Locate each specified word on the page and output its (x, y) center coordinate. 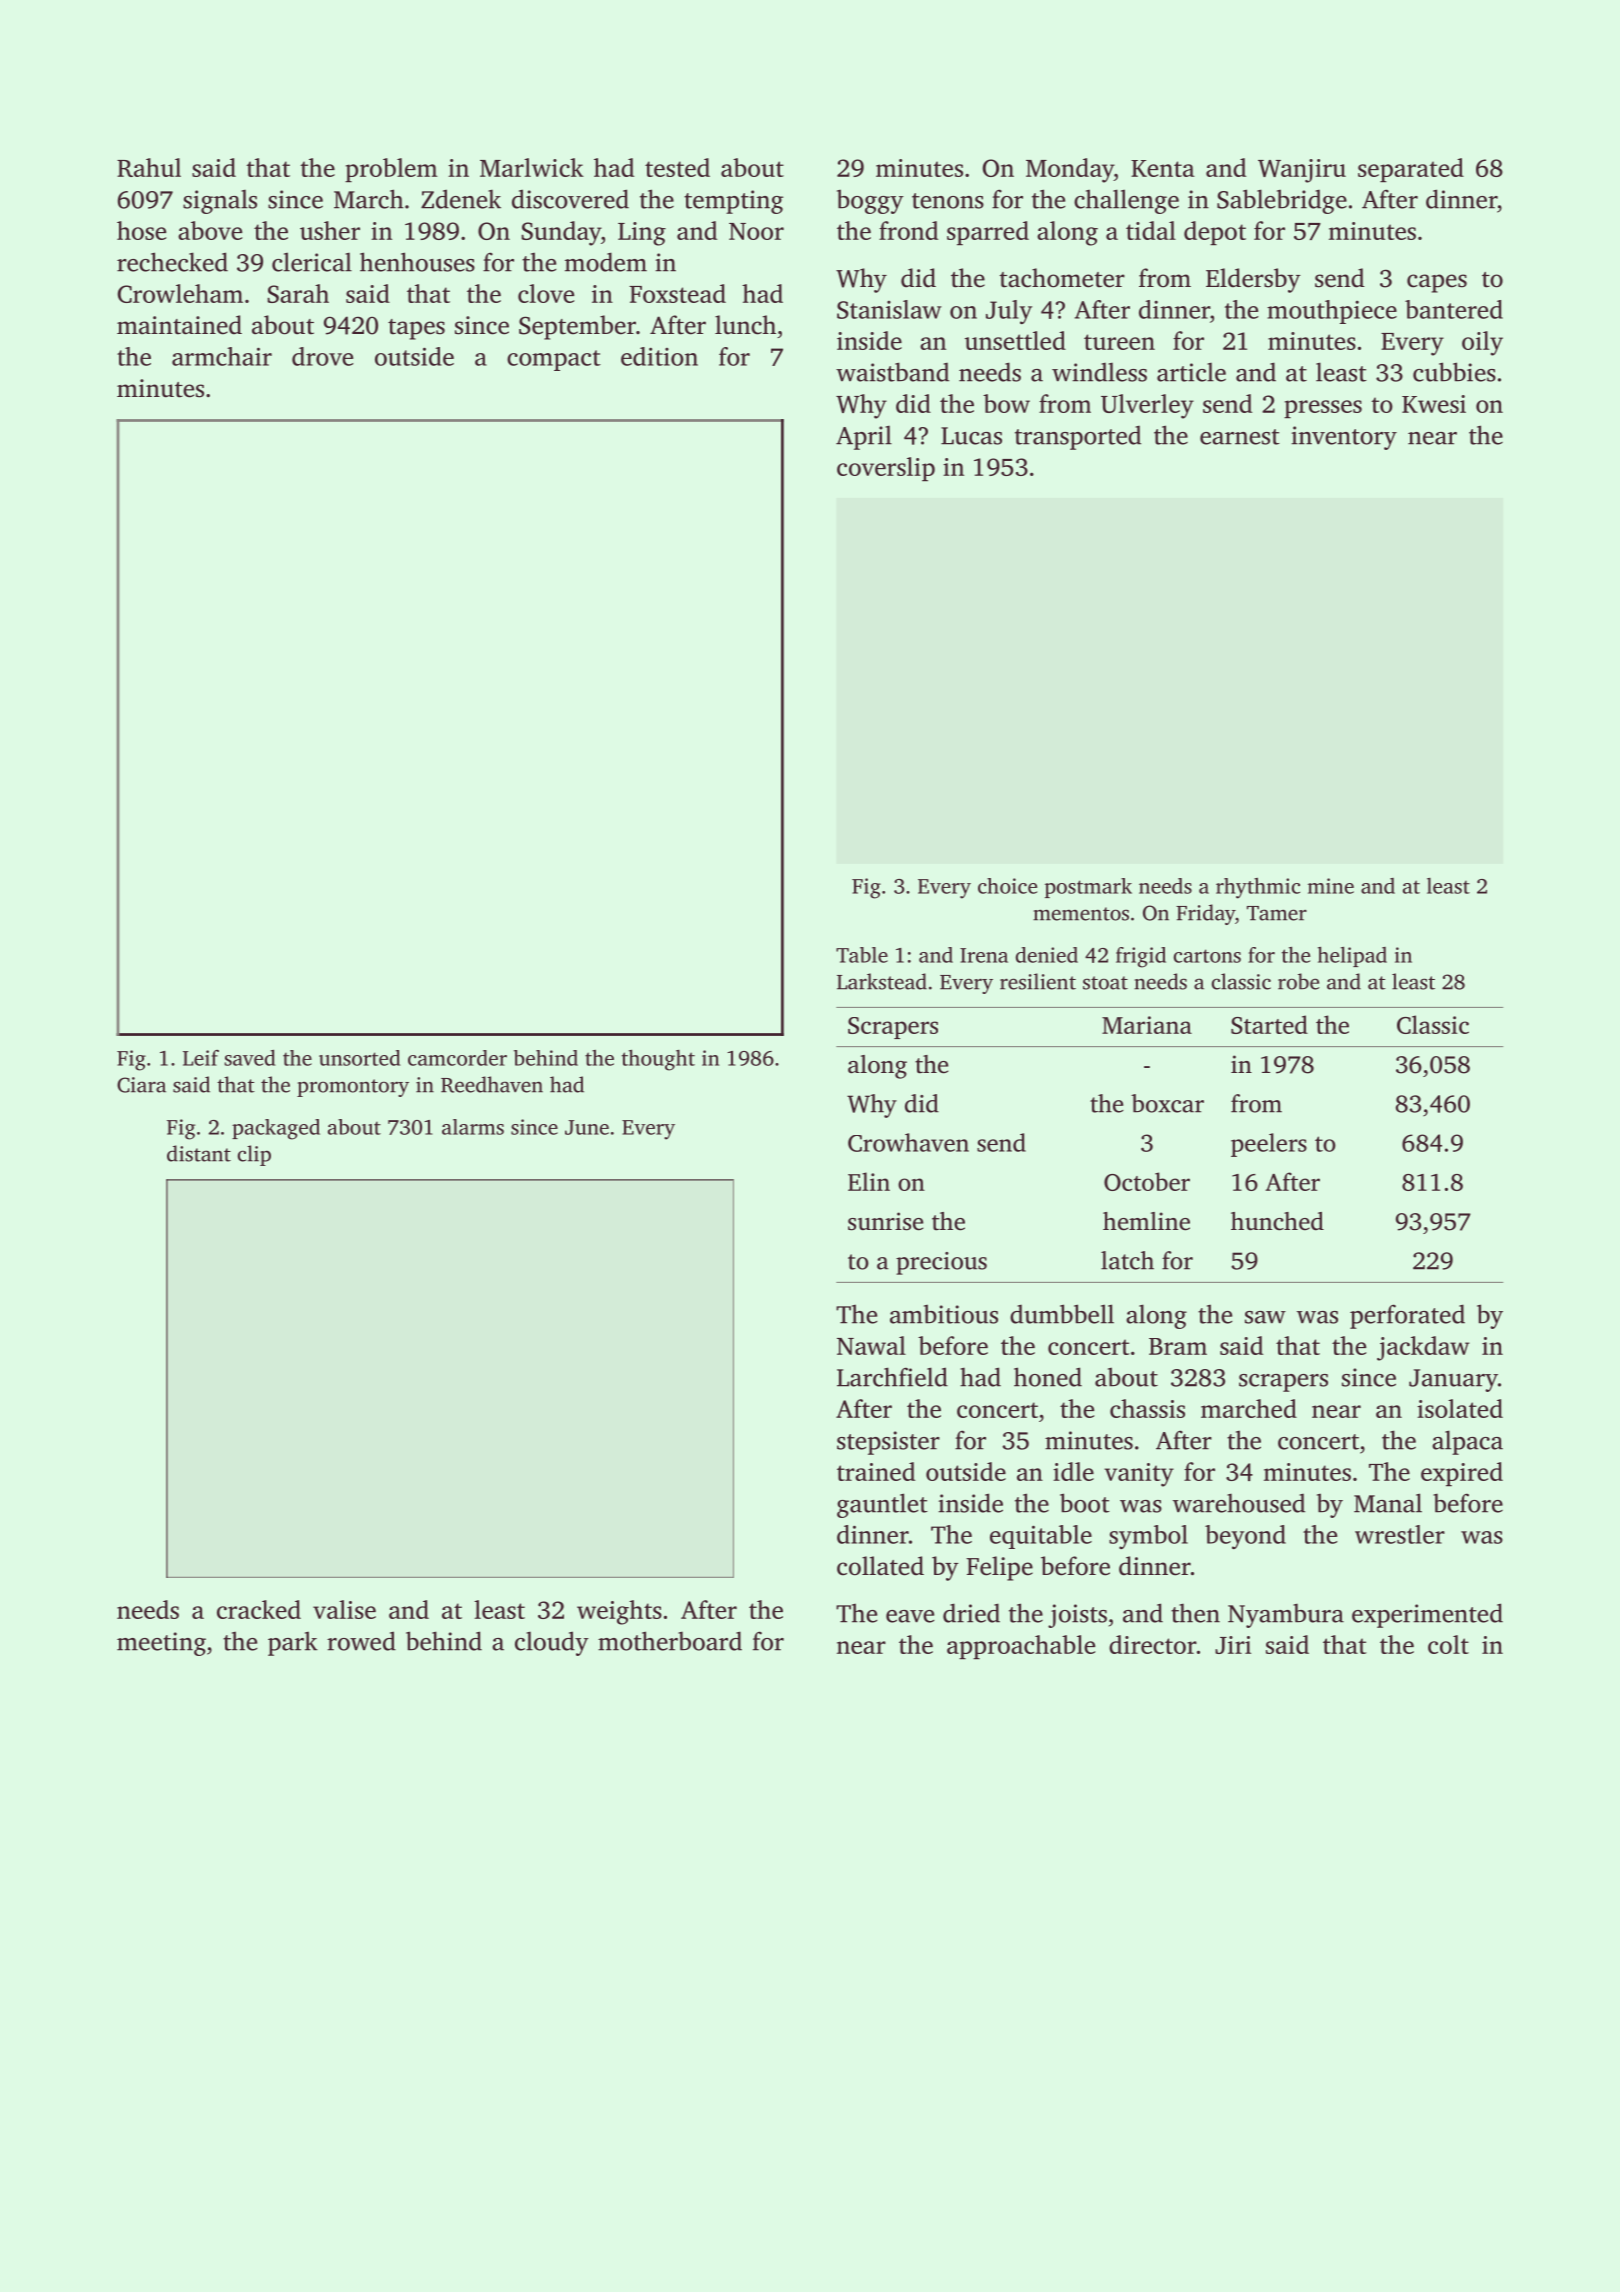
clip (254, 1155)
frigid (1141, 957)
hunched (1277, 1221)
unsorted (360, 1058)
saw (1265, 1317)
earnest (1240, 437)
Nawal (871, 1345)
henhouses (417, 262)
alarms (473, 1127)
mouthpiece (1332, 312)
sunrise (885, 1221)
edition (659, 356)
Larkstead (882, 981)
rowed (361, 1641)
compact (554, 360)
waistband (892, 372)
